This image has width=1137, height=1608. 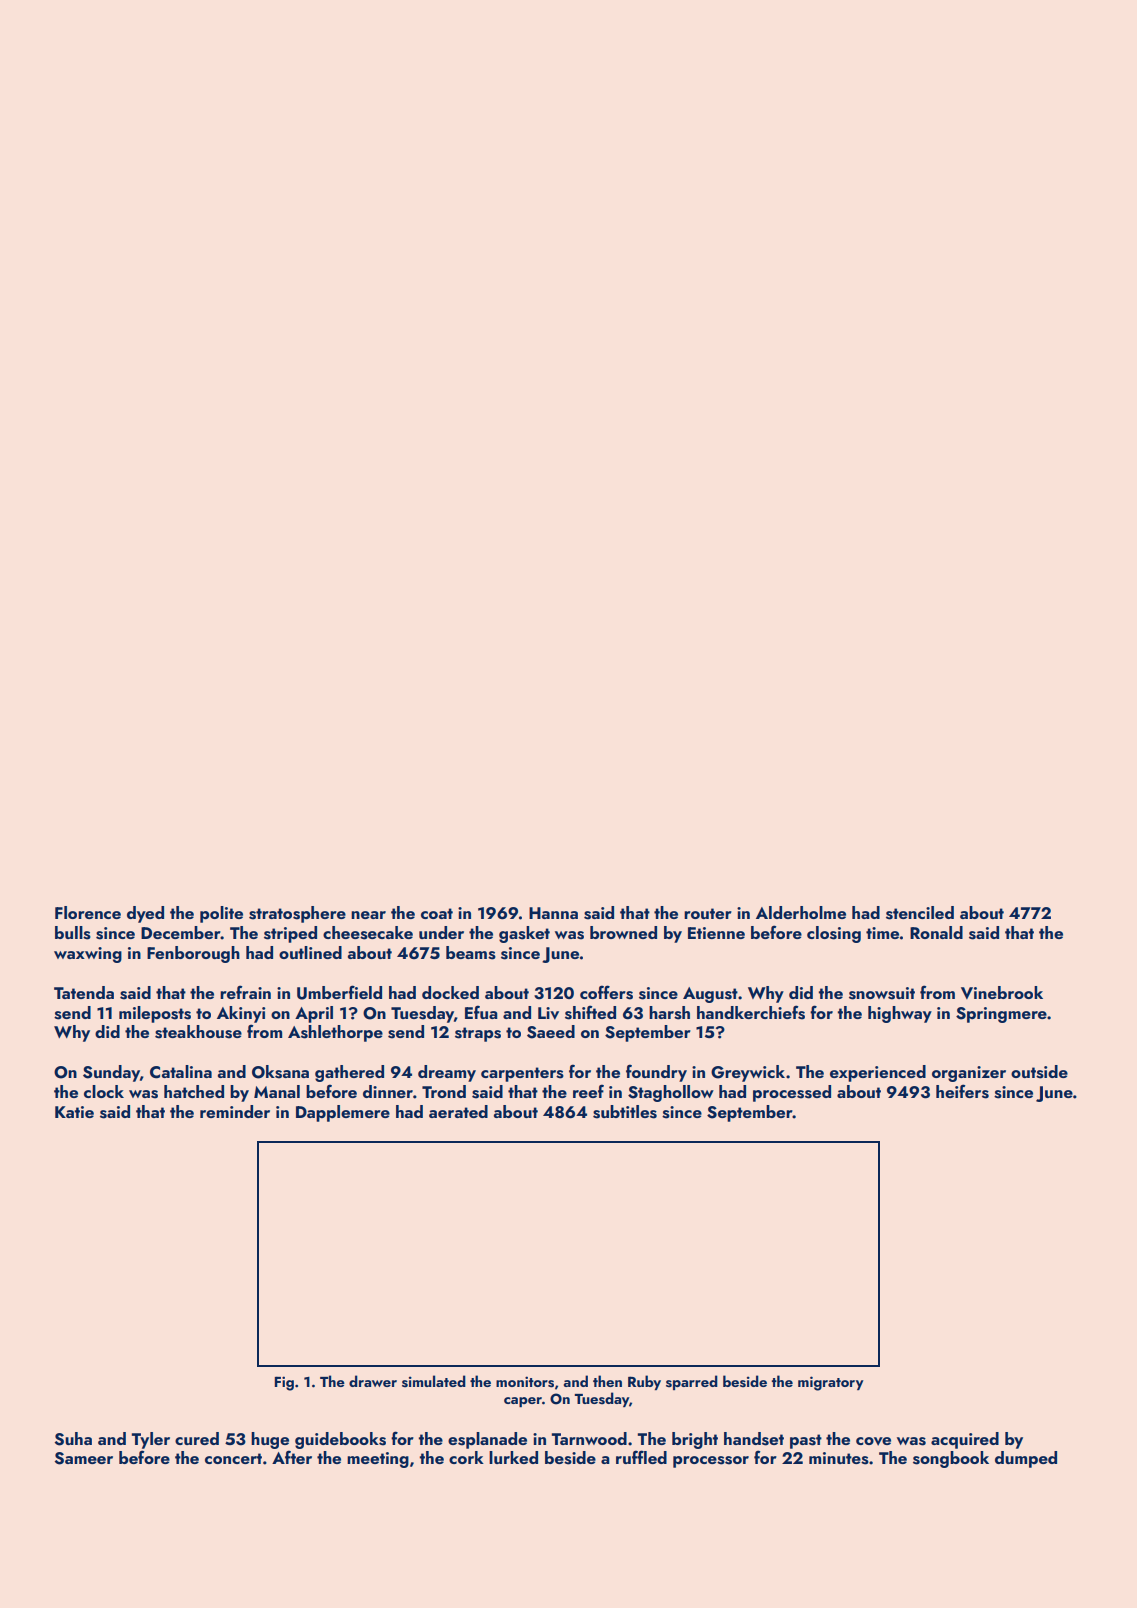 What do you see at coordinates (625, 1112) in the image?
I see `subtitles` at bounding box center [625, 1112].
